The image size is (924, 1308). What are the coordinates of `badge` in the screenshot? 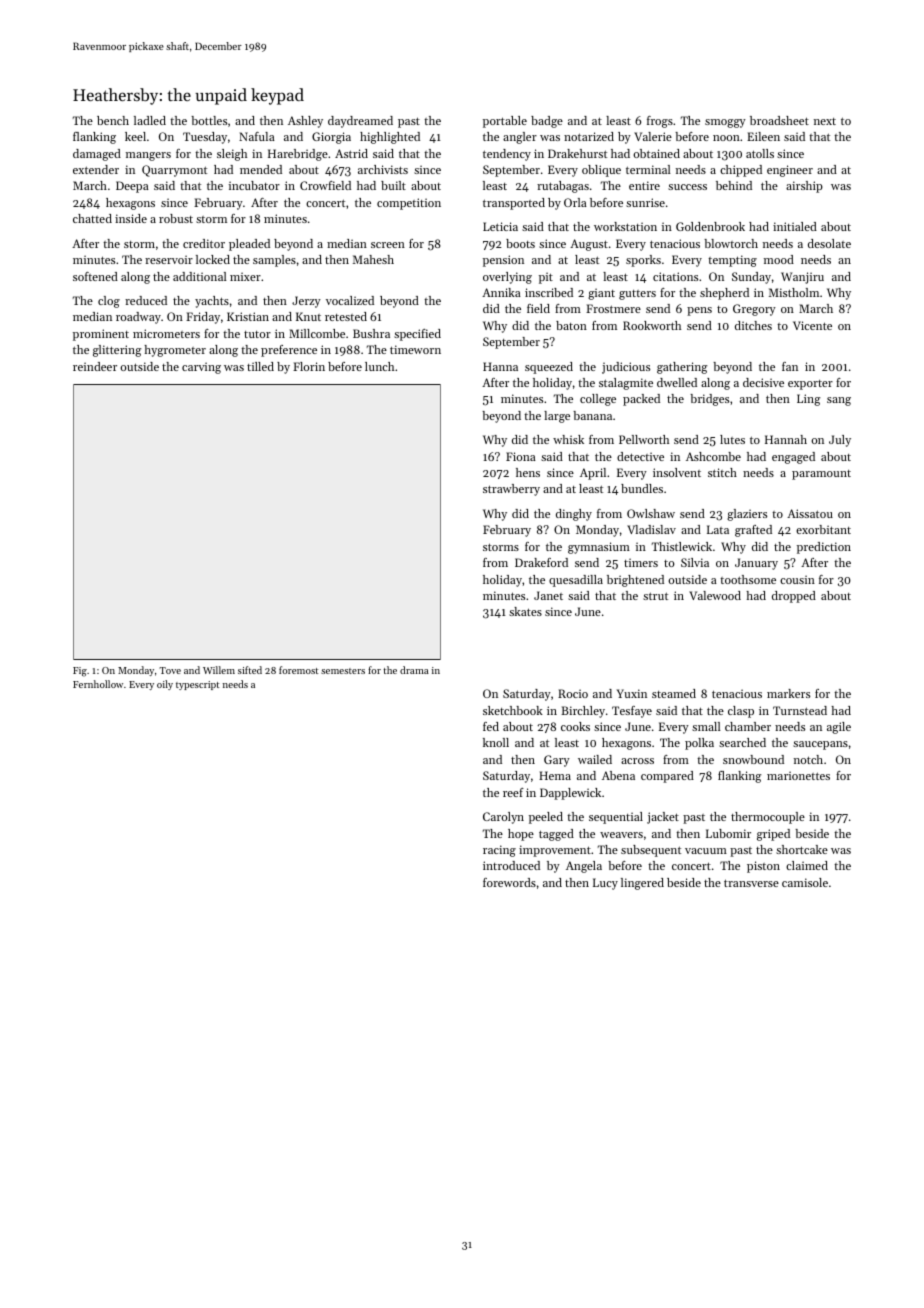 It's located at (547, 122).
